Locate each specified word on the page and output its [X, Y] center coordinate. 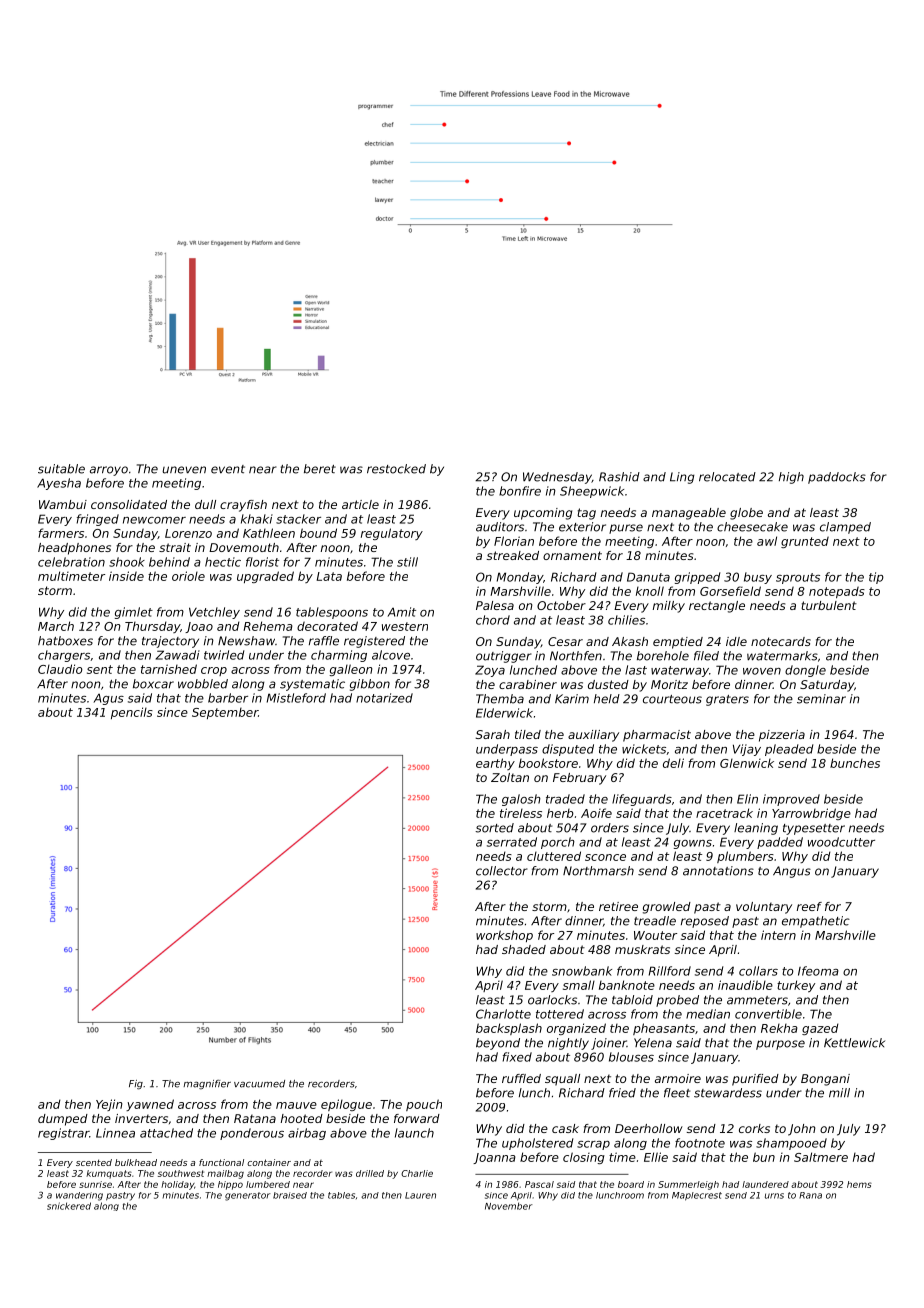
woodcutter [841, 842]
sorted [494, 828]
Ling [682, 478]
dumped [63, 1120]
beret [320, 469]
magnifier [207, 1085]
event [228, 469]
